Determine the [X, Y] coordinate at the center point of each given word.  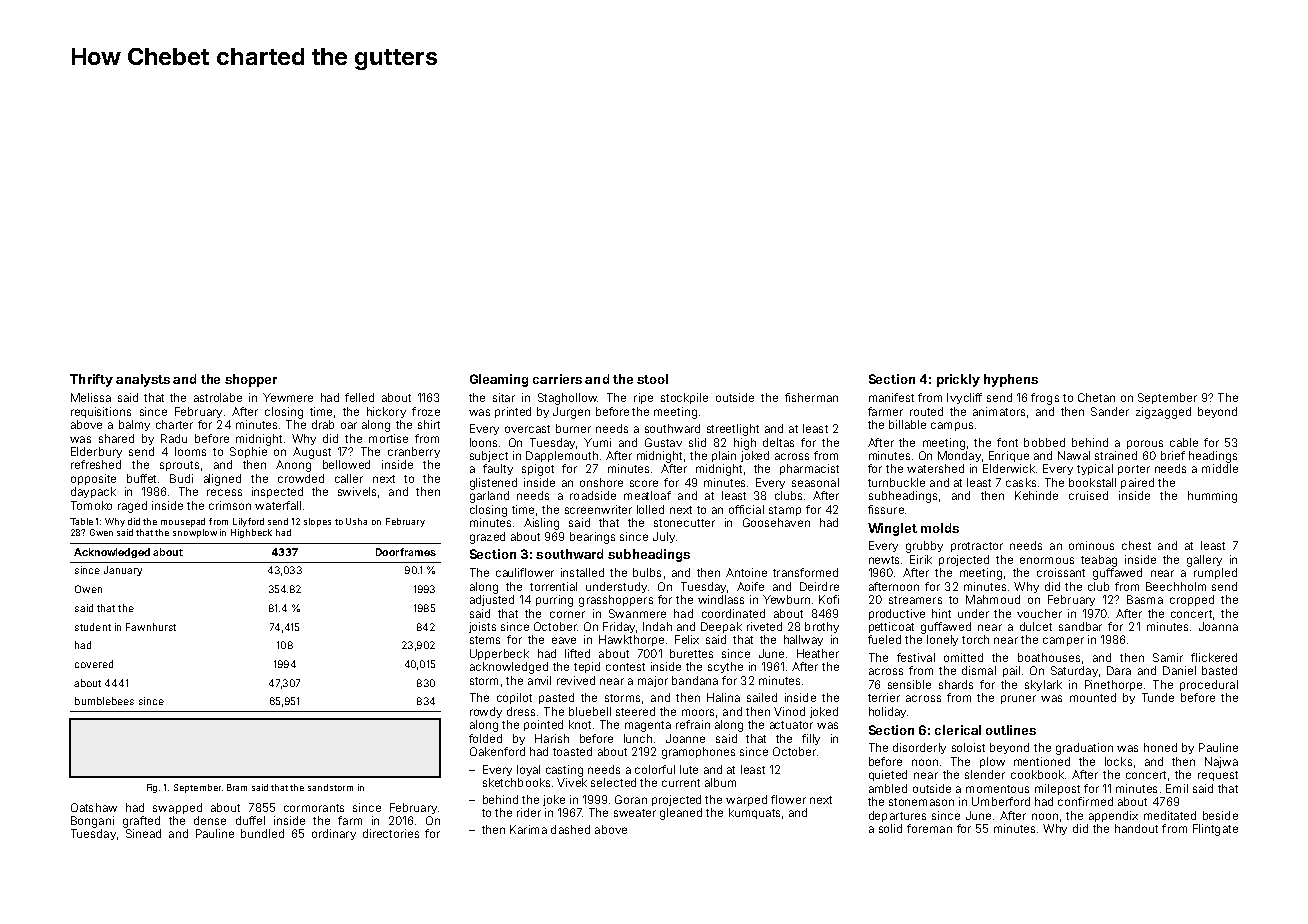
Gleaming [499, 380]
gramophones [698, 753]
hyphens [1011, 380]
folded [485, 738]
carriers [557, 379]
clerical [958, 730]
